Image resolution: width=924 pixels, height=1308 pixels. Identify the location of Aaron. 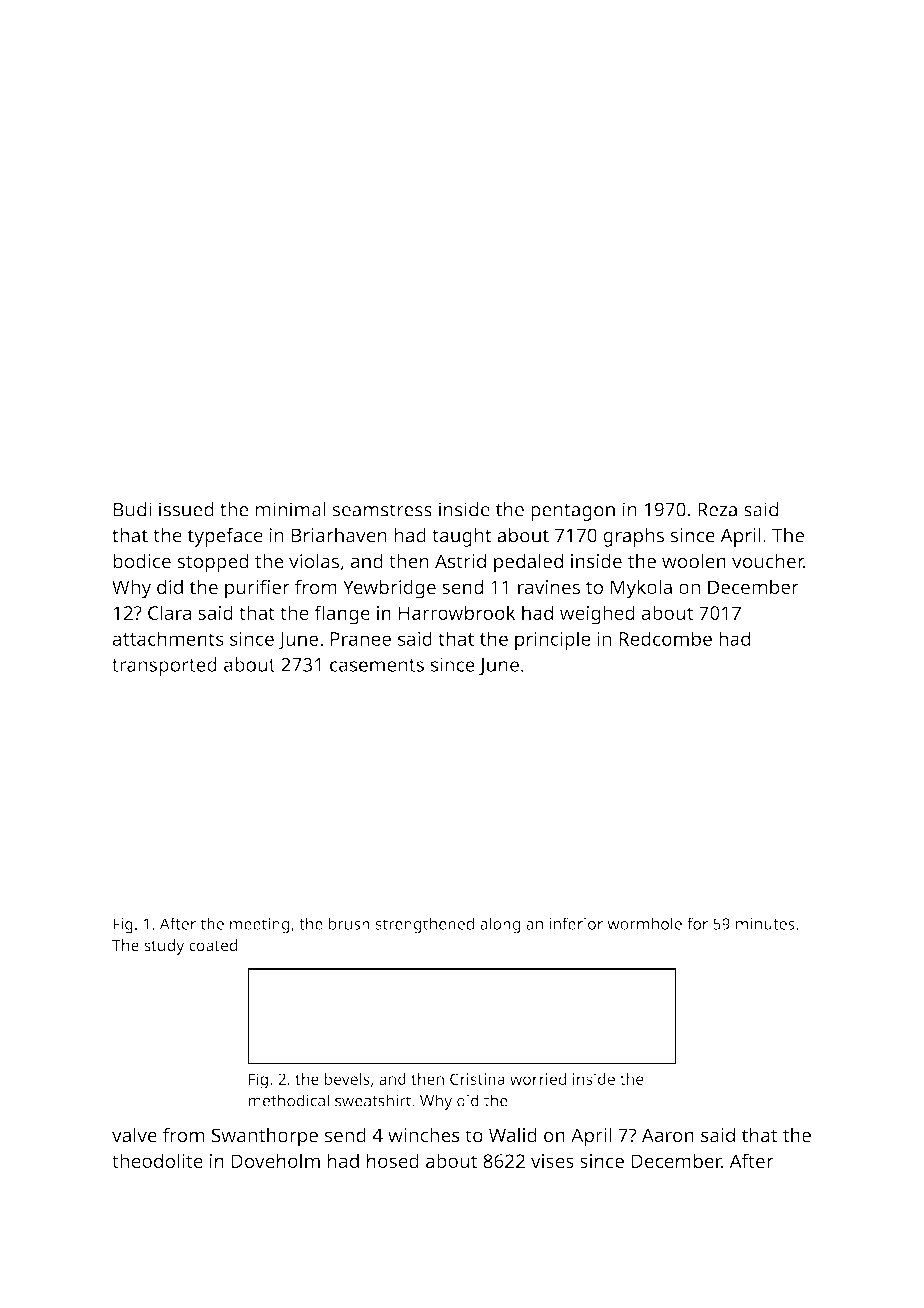
(668, 1135).
